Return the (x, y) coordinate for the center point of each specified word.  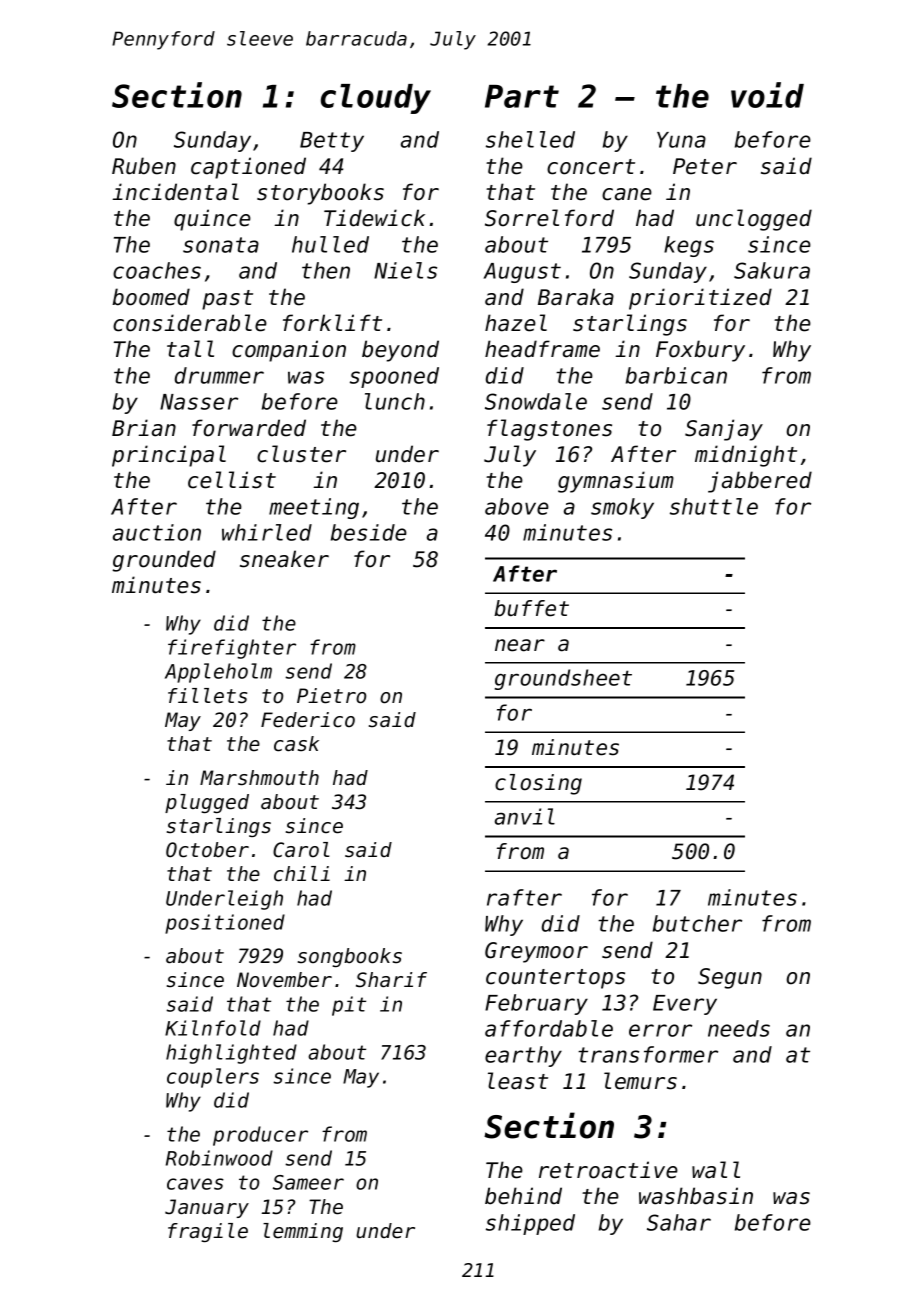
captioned (248, 168)
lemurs (640, 1081)
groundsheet (563, 679)
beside (369, 532)
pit (349, 1006)
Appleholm (218, 673)
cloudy (376, 99)
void (767, 95)
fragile (208, 1232)
